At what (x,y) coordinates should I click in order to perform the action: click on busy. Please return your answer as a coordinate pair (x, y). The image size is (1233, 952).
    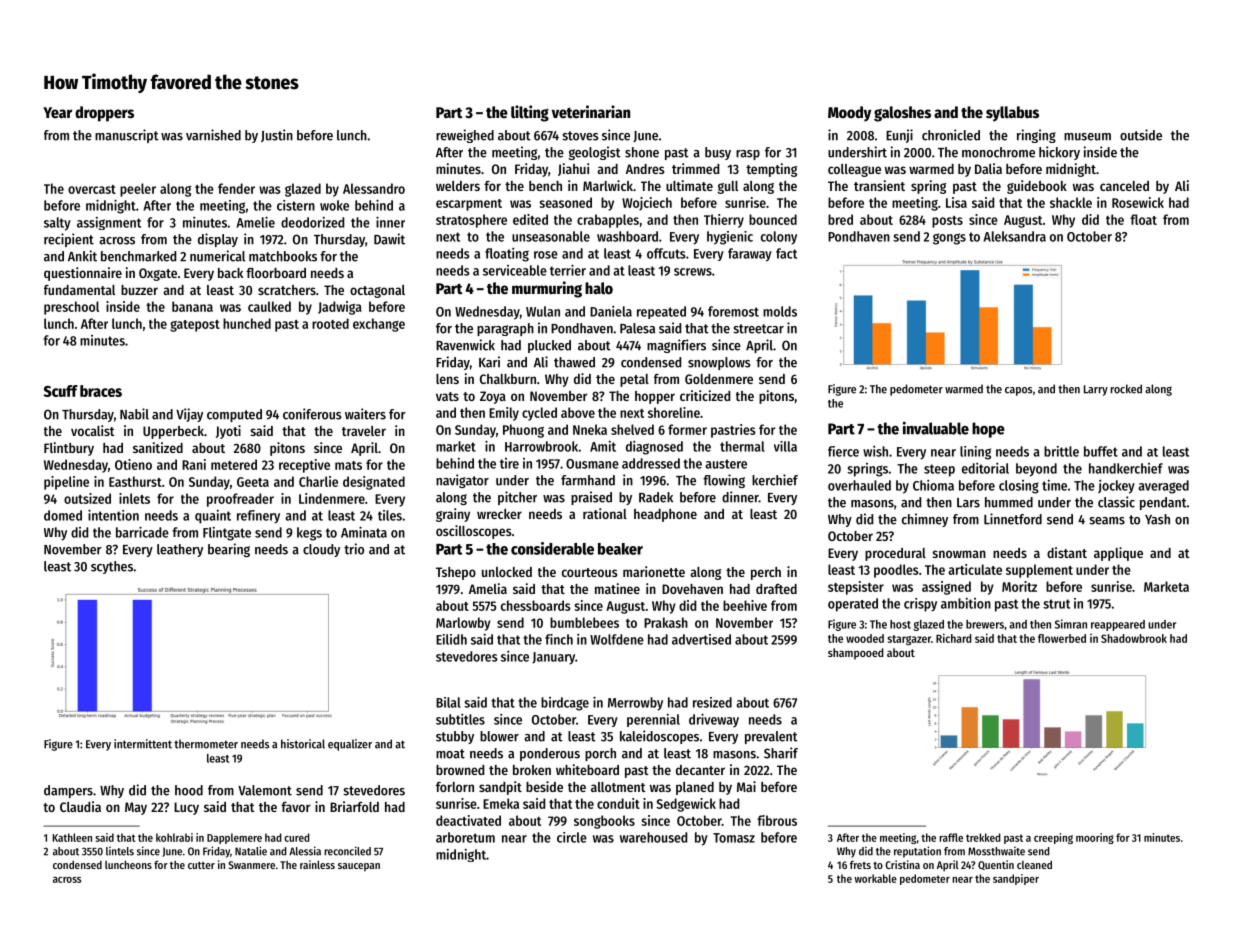
    Looking at the image, I should click on (718, 153).
